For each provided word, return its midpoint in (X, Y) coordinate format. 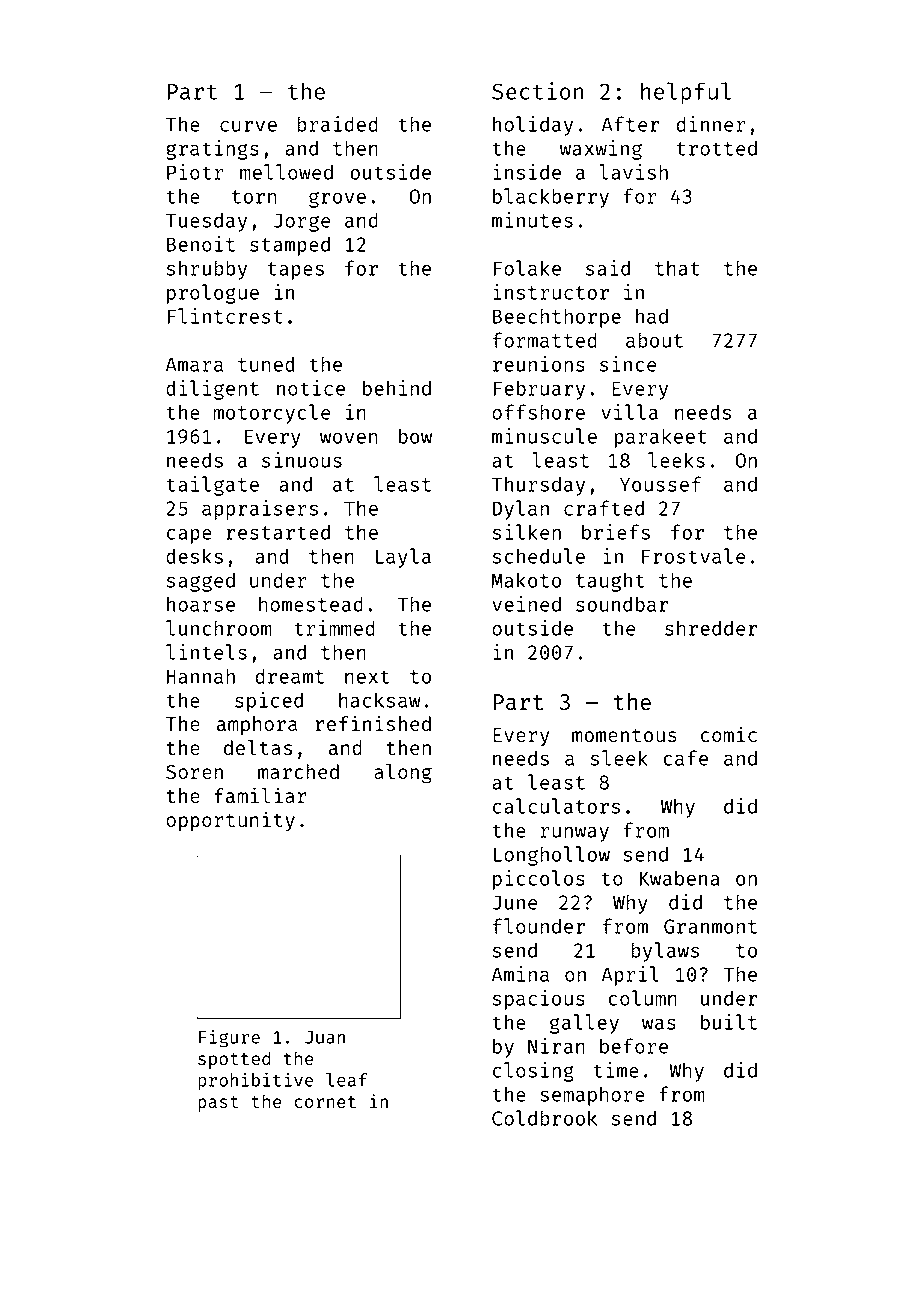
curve (248, 126)
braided (337, 124)
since (628, 364)
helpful (686, 93)
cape (189, 536)
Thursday (538, 486)
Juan (325, 1037)
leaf (346, 1080)
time (616, 1070)
